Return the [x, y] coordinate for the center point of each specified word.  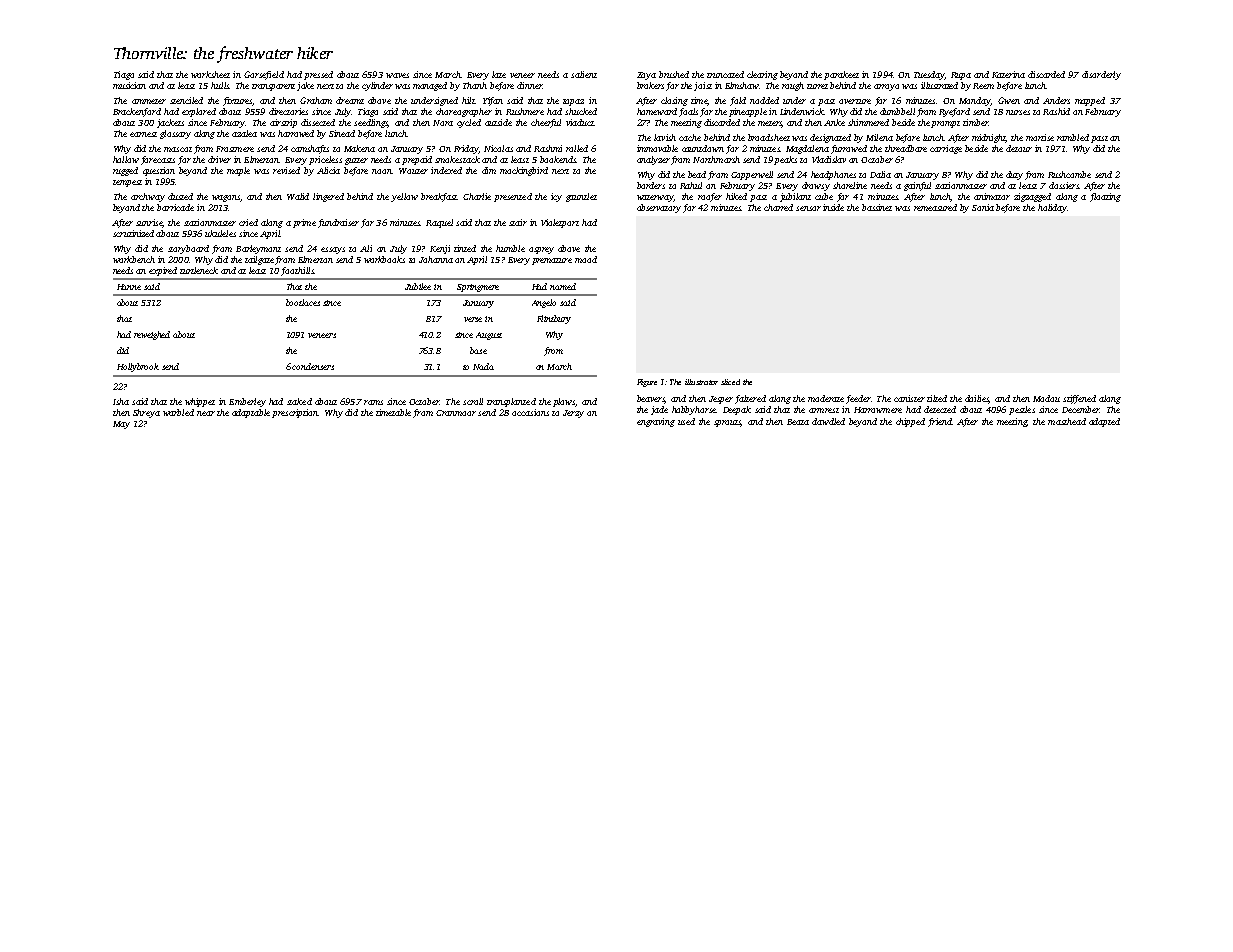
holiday [1053, 208]
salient [584, 74]
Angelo [544, 303]
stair [518, 222]
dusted [180, 196]
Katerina [1008, 74]
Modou [1046, 398]
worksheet [210, 74]
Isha [121, 401]
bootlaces [303, 302]
